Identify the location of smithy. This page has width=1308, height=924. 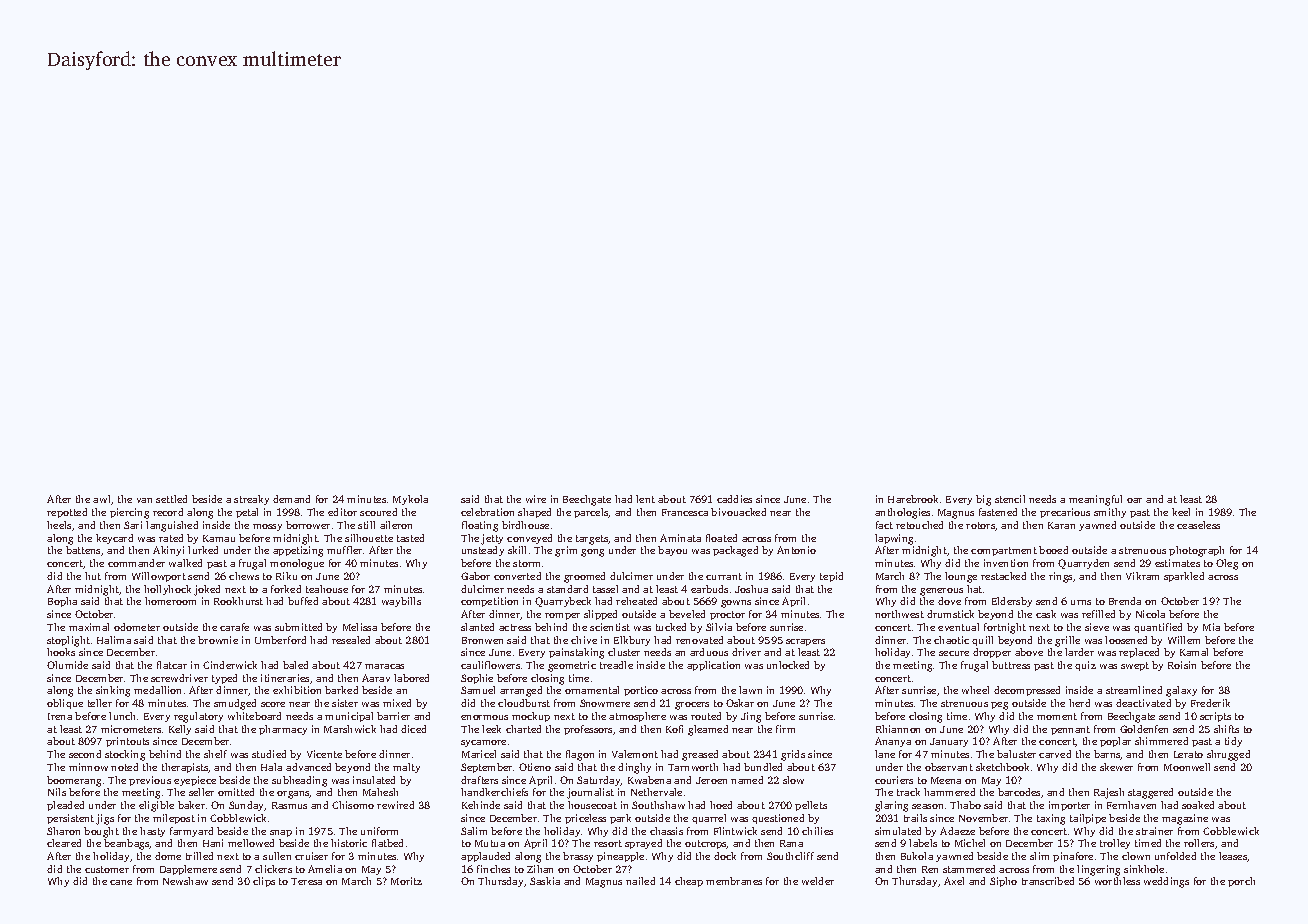
(1110, 513).
